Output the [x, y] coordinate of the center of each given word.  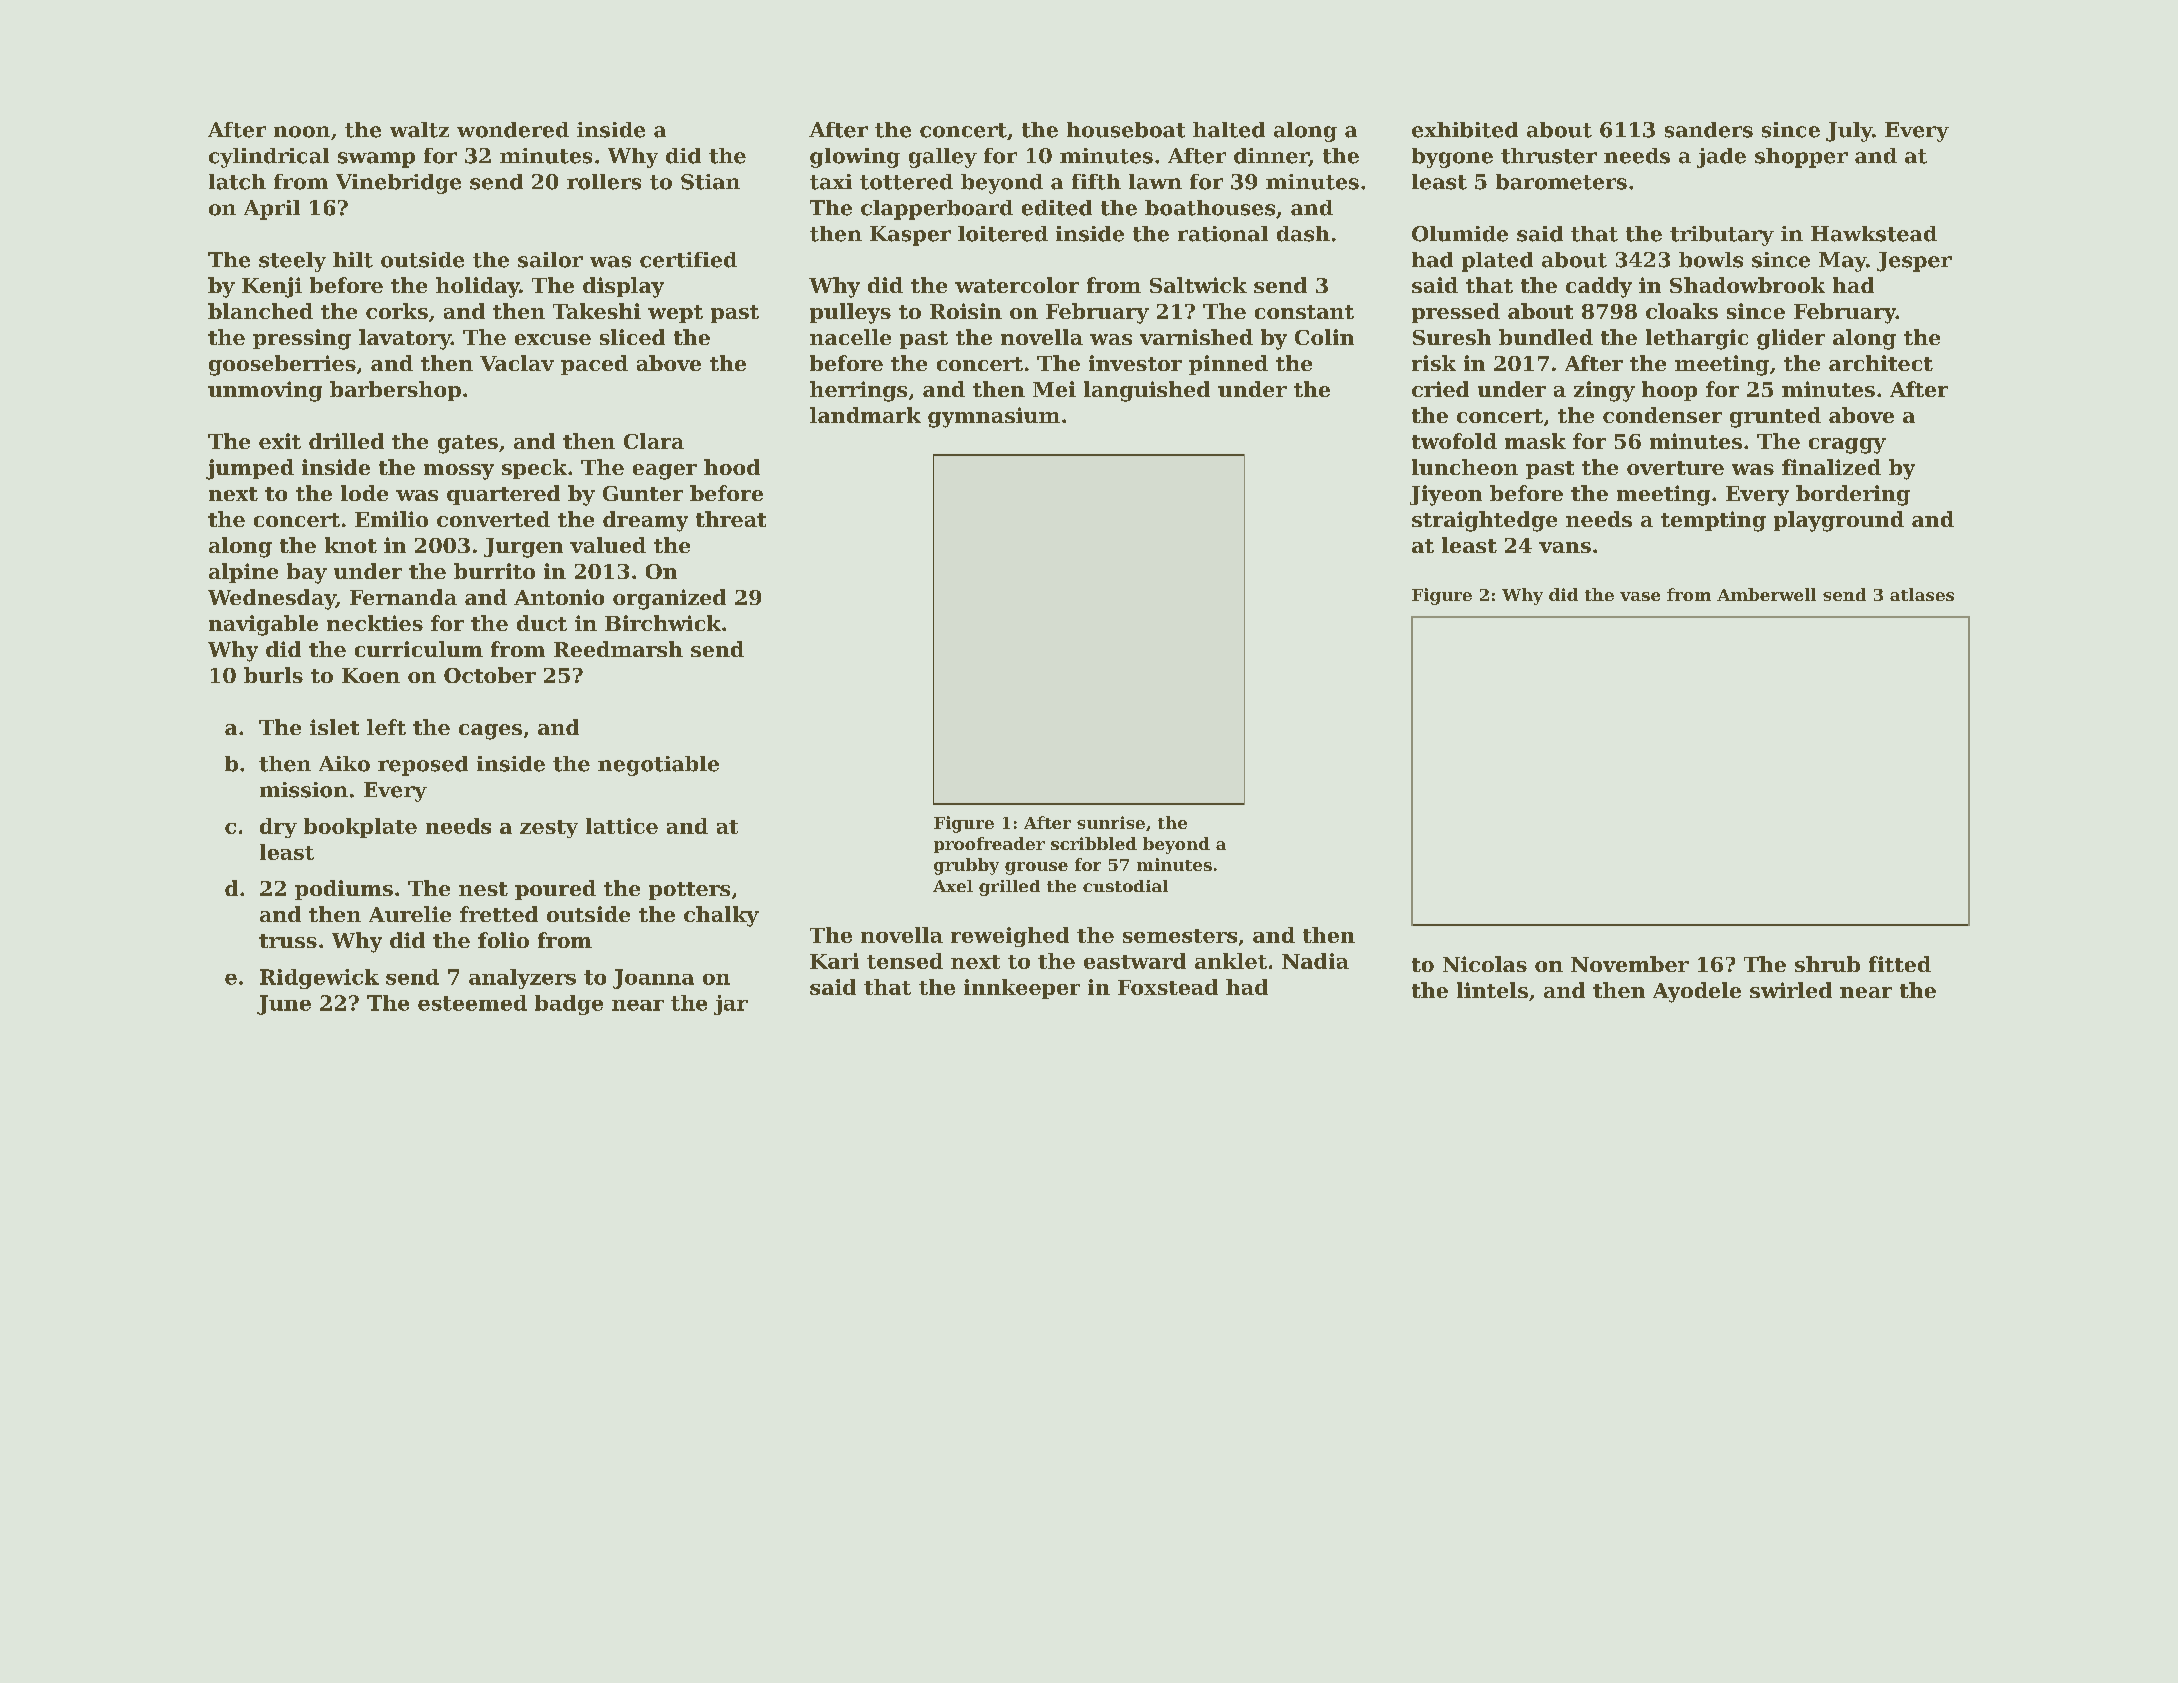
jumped [250, 469]
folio [503, 940]
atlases [1922, 594]
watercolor [1017, 285]
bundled [1546, 337]
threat [731, 519]
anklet [1231, 961]
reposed [423, 766]
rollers [604, 182]
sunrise [1111, 822]
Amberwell [1766, 594]
